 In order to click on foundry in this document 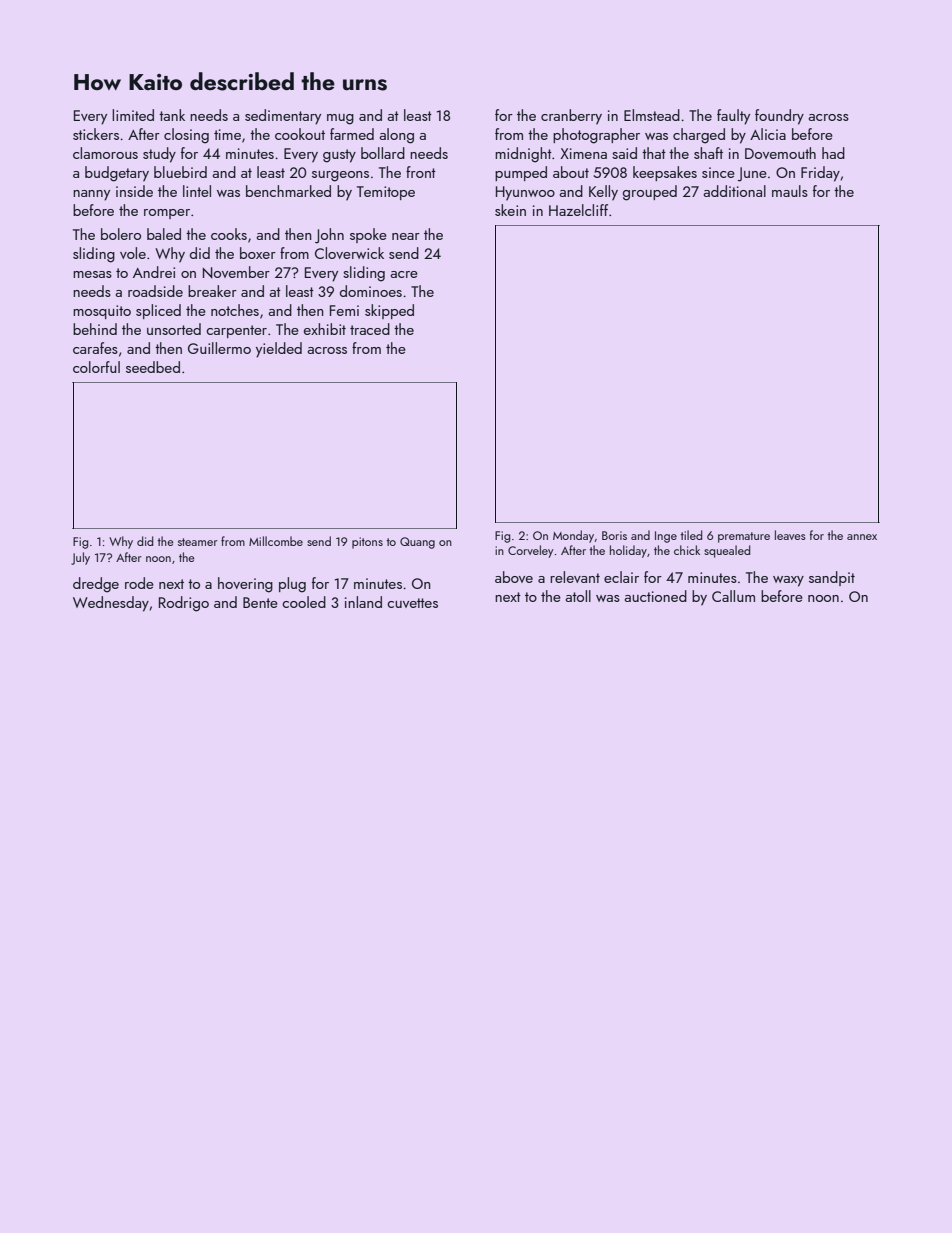, I will do `click(779, 117)`.
